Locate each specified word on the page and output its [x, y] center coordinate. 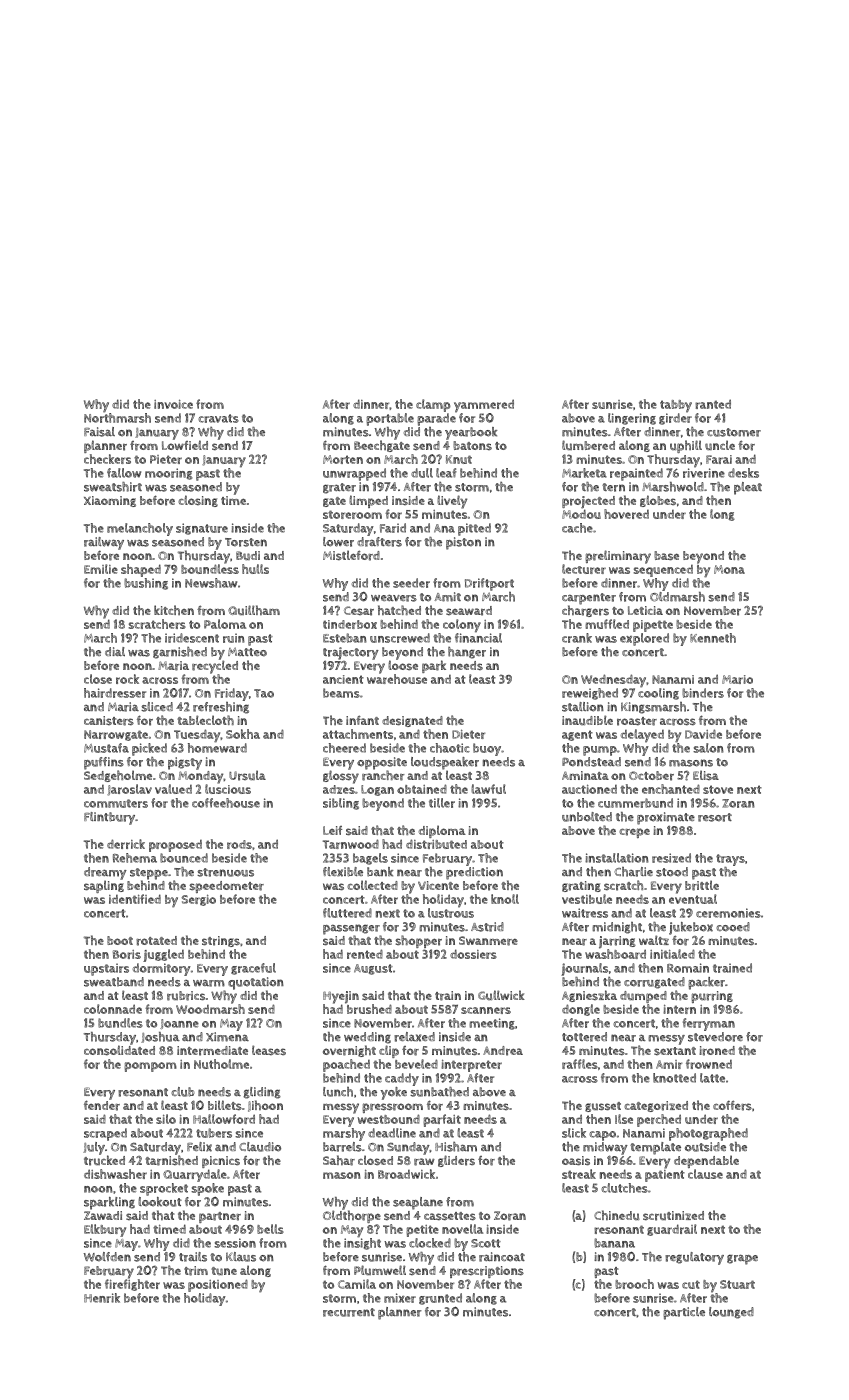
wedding [367, 1038]
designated [412, 721]
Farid [393, 528]
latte [712, 1078]
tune [224, 1271]
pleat [748, 488]
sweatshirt [113, 487]
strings [221, 941]
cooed [733, 927]
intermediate [212, 1051]
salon [708, 748]
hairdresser [115, 693]
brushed [369, 1009]
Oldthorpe [352, 1216]
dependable [706, 1161]
